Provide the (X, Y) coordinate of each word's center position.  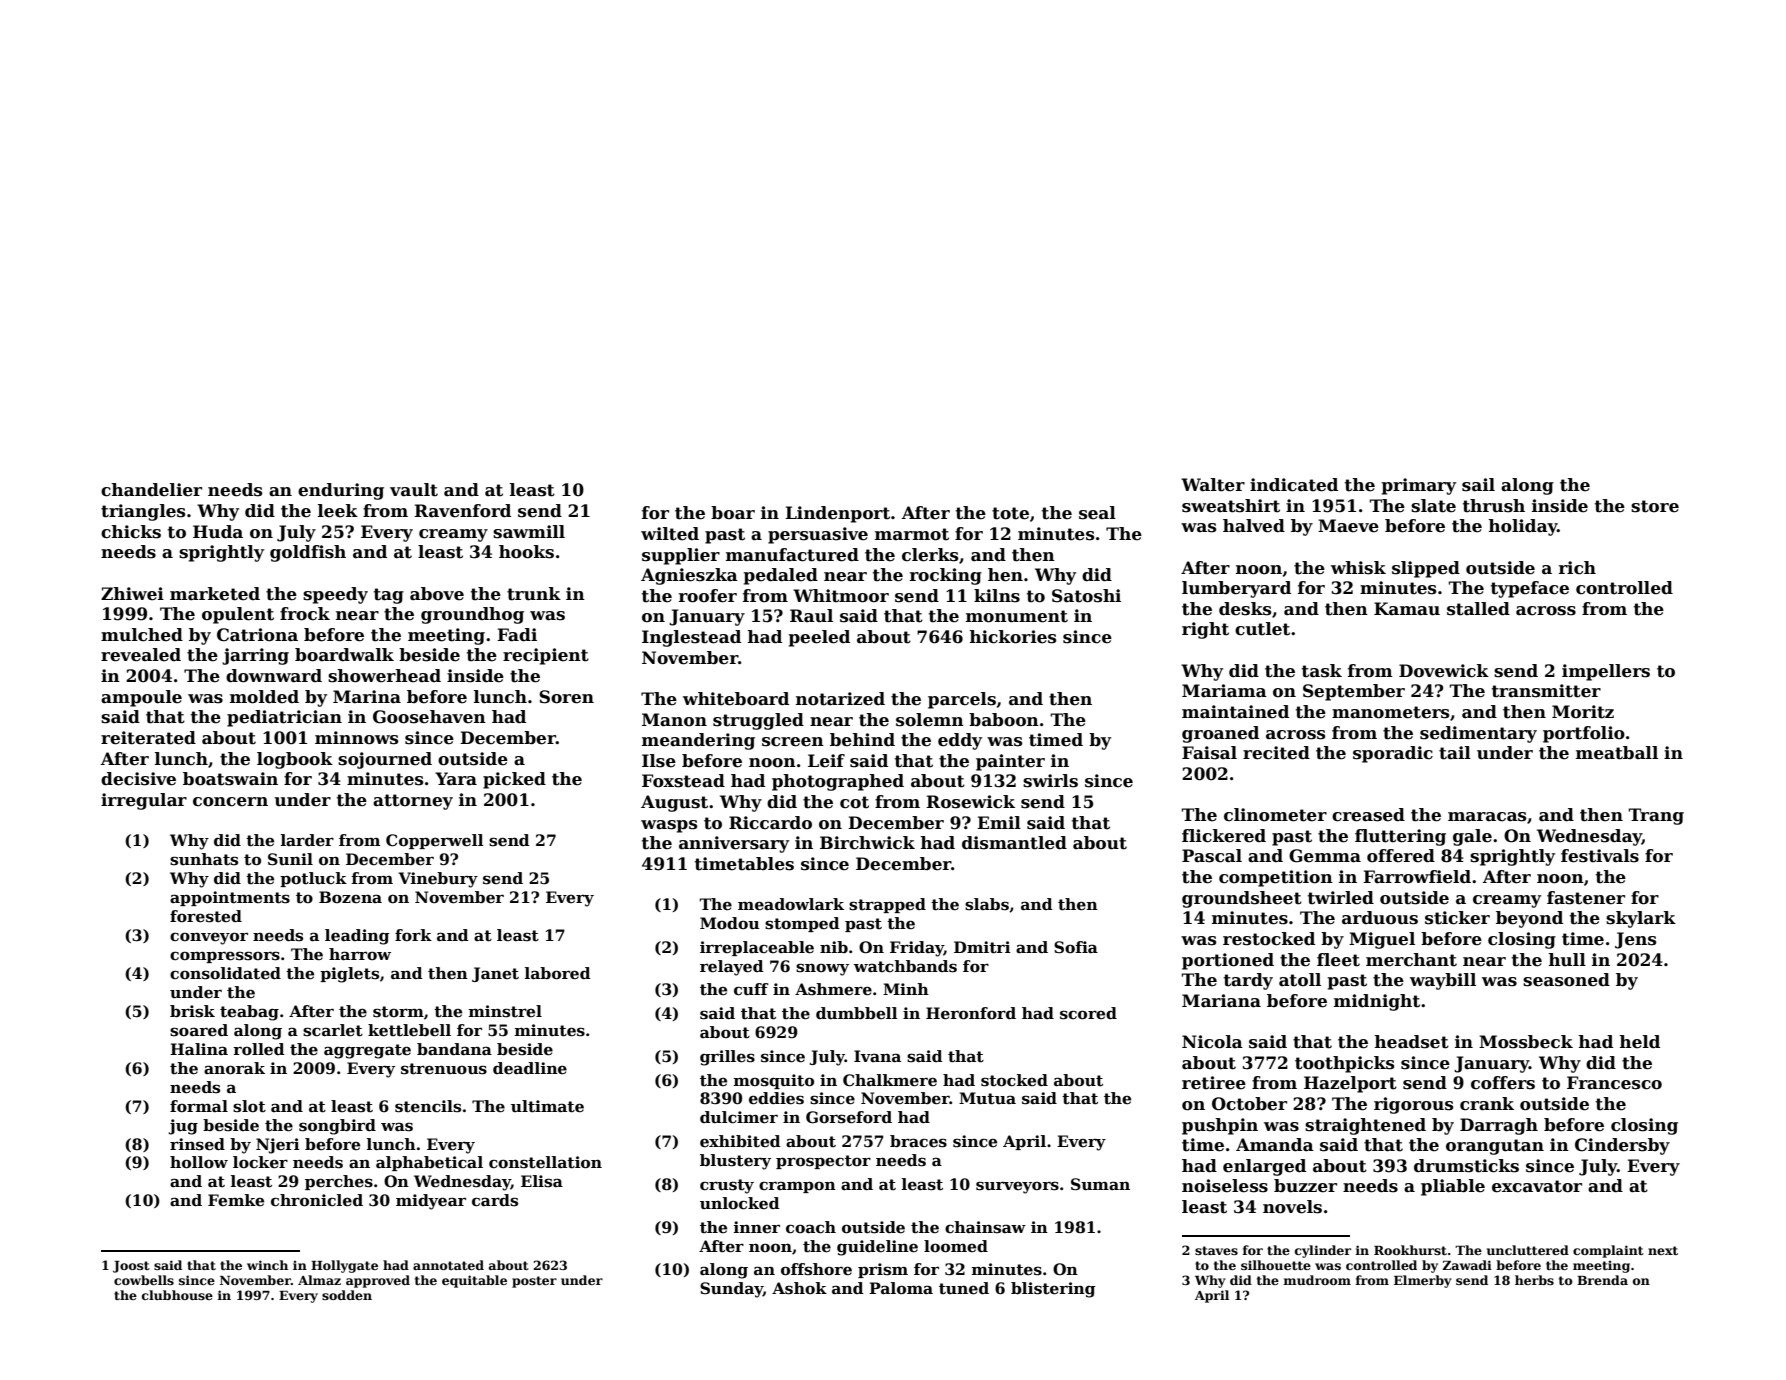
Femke (236, 1200)
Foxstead (683, 781)
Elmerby (1423, 1281)
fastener (1586, 898)
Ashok (799, 1288)
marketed (215, 594)
